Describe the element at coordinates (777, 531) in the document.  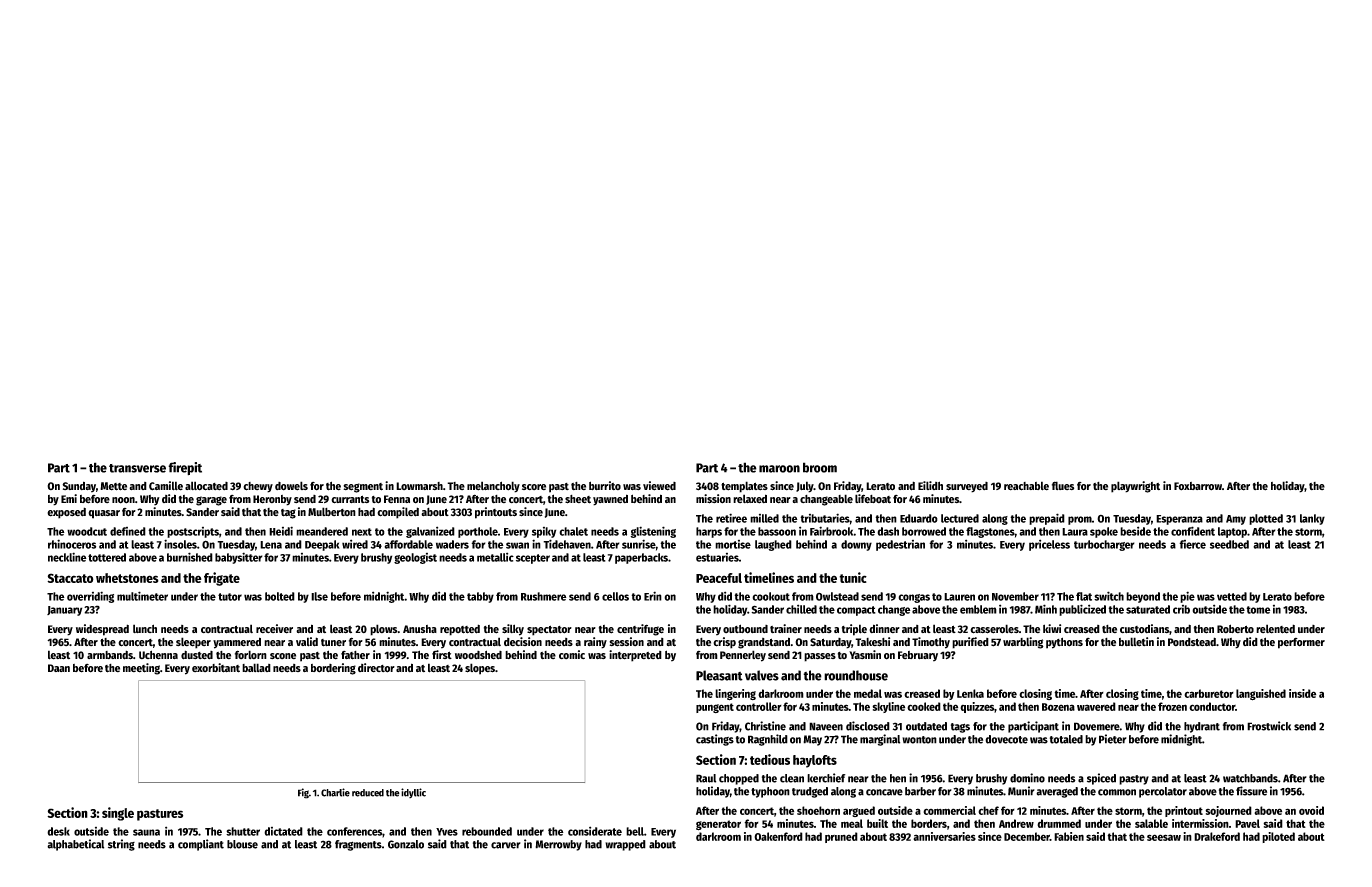
I see `bassoon` at that location.
